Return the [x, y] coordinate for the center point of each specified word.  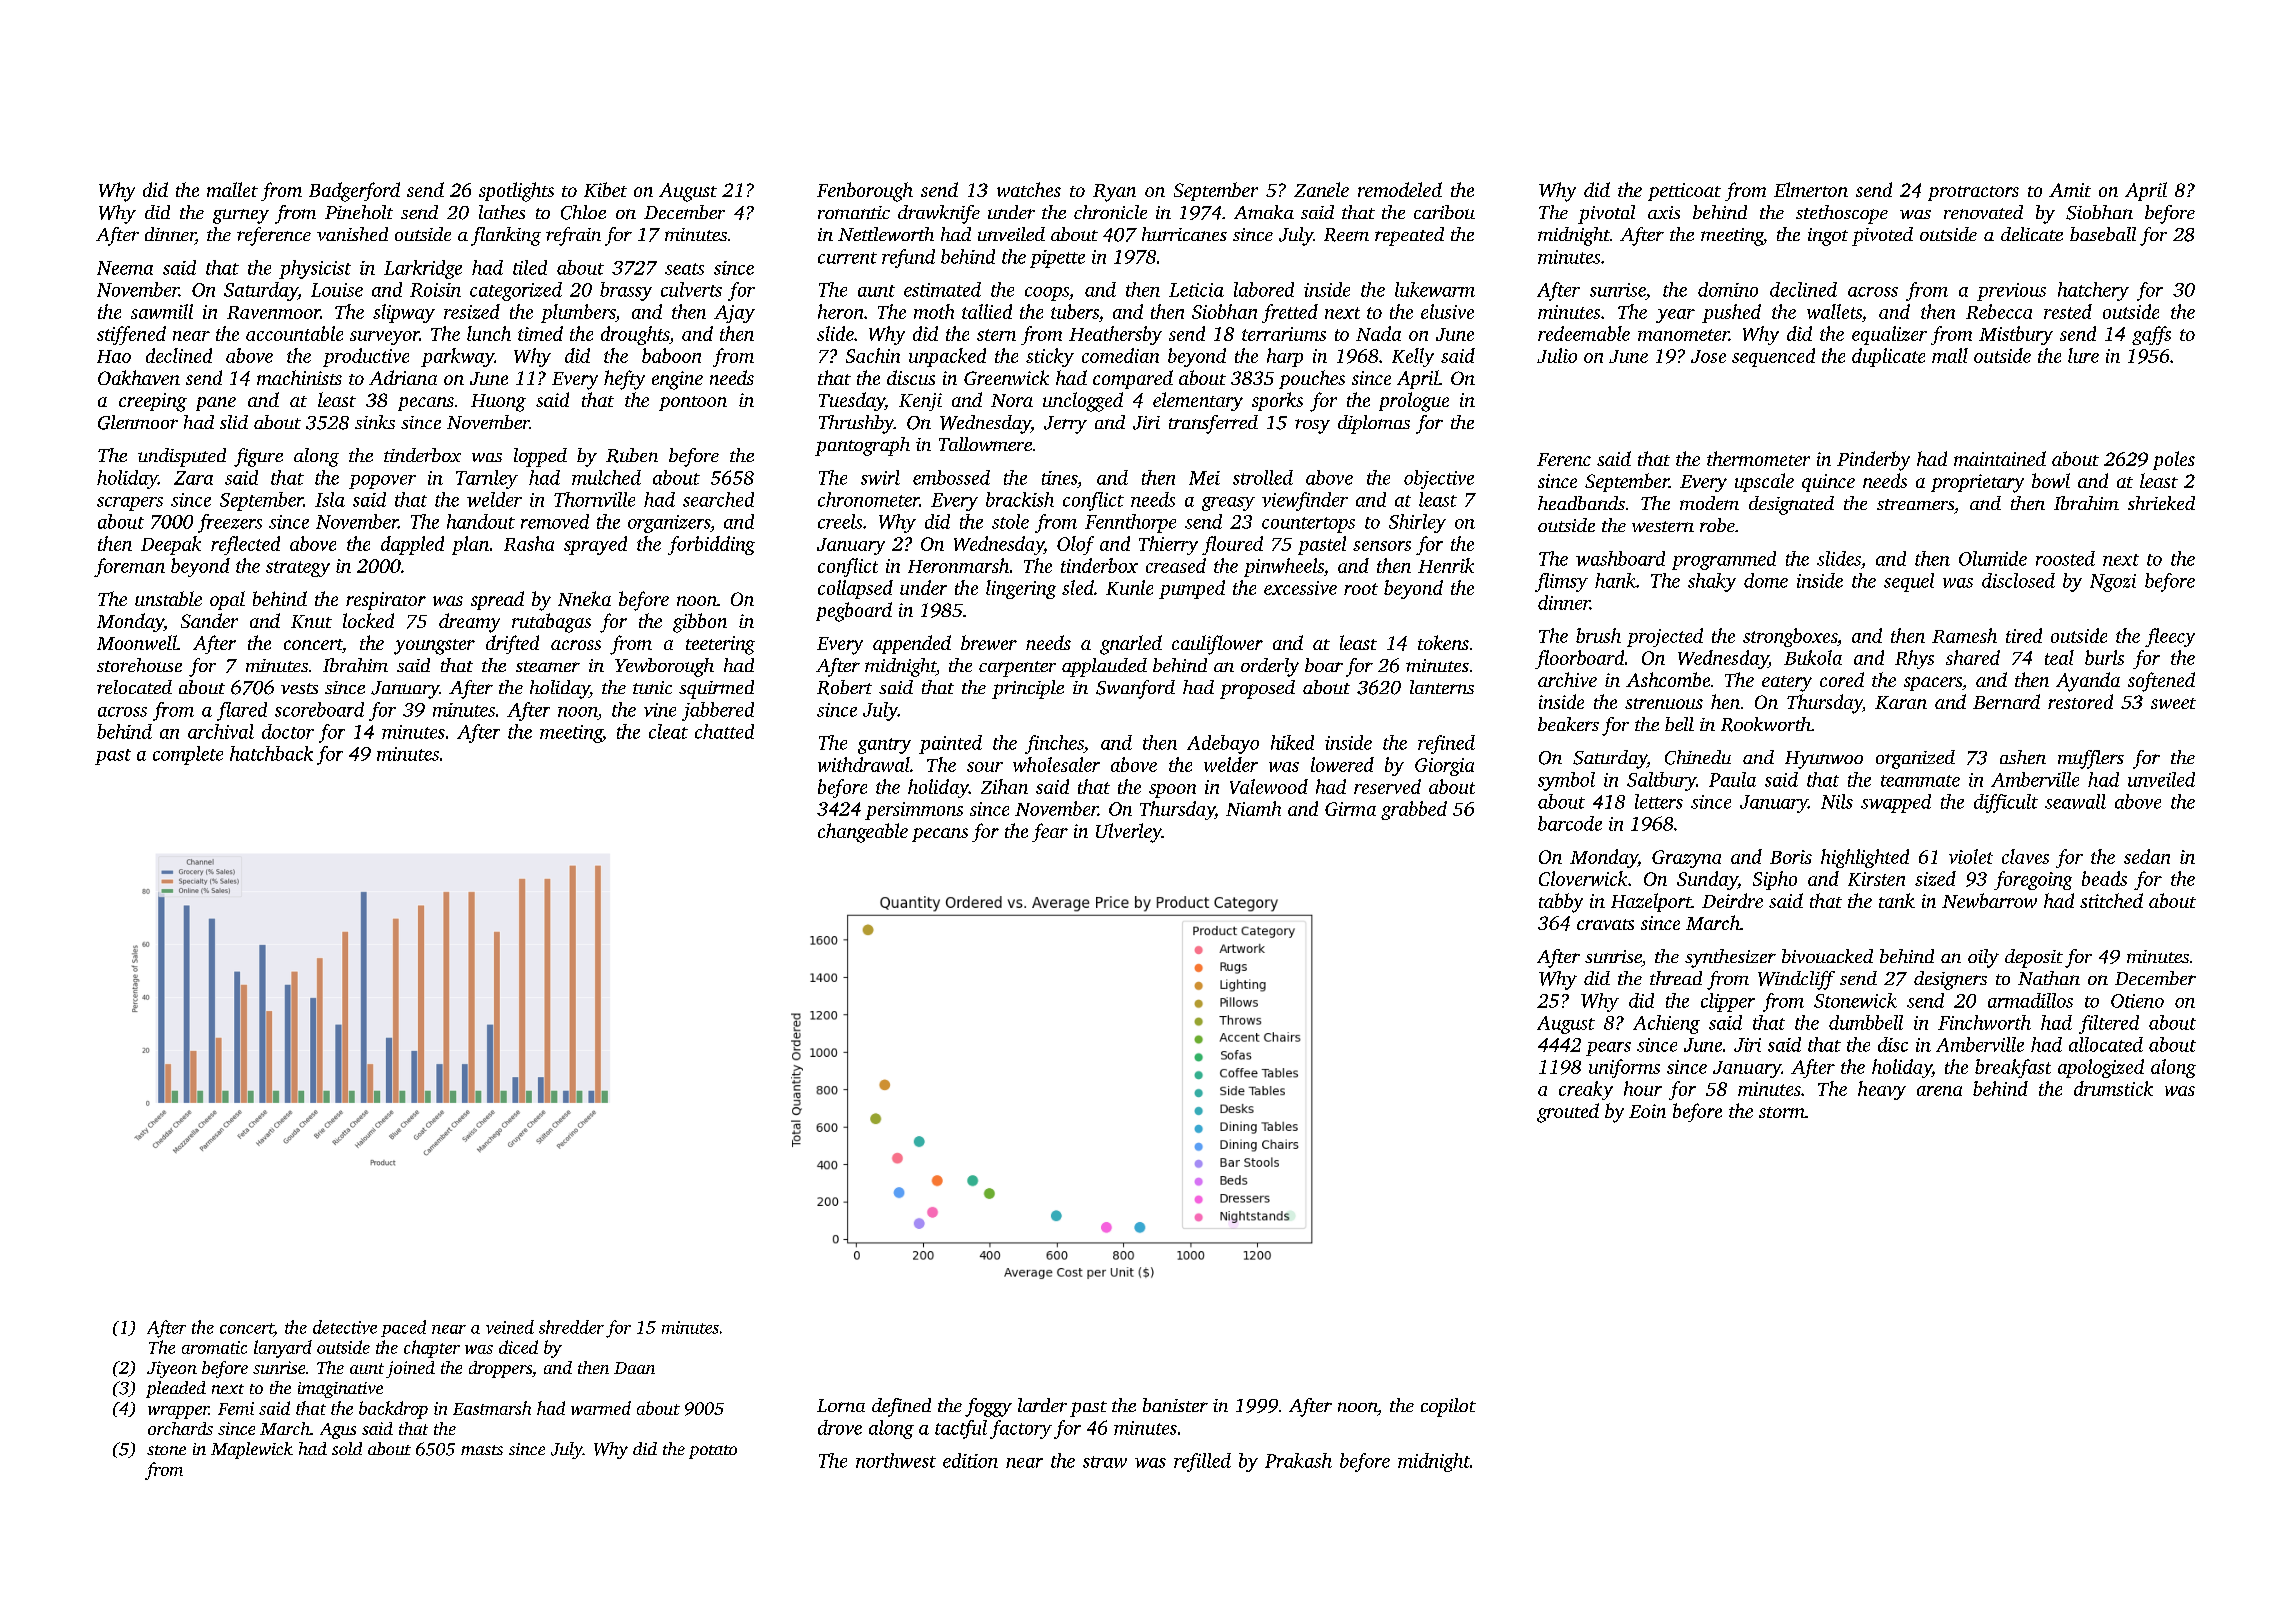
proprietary [1977, 483]
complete [188, 755]
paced [403, 1328]
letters [1659, 801]
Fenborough [865, 192]
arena [1939, 1091]
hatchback [271, 753]
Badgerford [354, 192]
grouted [1568, 1113]
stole [1010, 521]
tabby [1561, 903]
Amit [2070, 190]
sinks [375, 422]
